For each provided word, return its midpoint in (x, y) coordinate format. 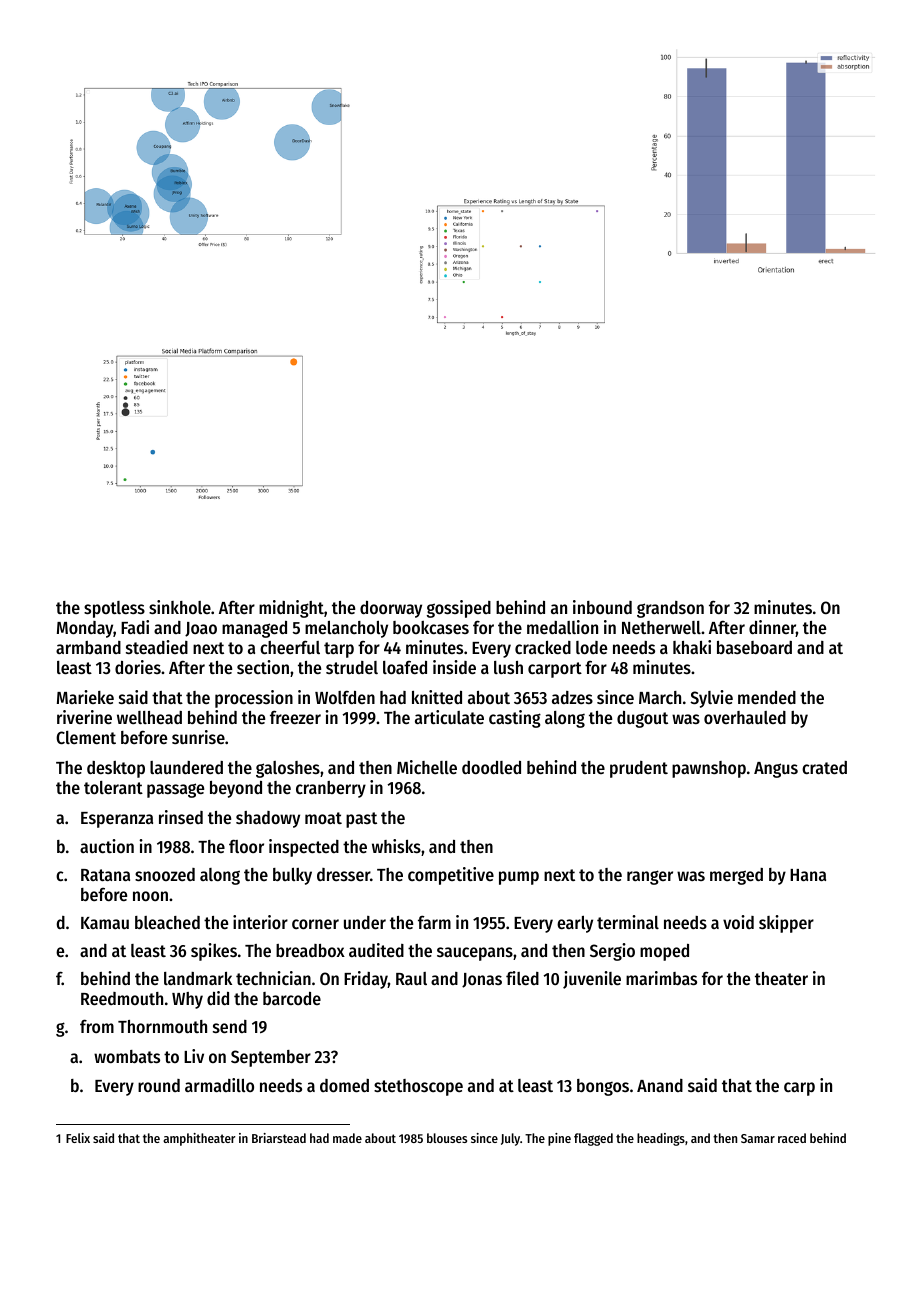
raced (792, 1138)
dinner (772, 628)
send (230, 1026)
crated (824, 767)
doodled (491, 767)
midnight (291, 609)
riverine (84, 717)
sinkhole (180, 607)
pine (559, 1139)
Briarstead (279, 1138)
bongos (603, 1087)
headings (661, 1139)
